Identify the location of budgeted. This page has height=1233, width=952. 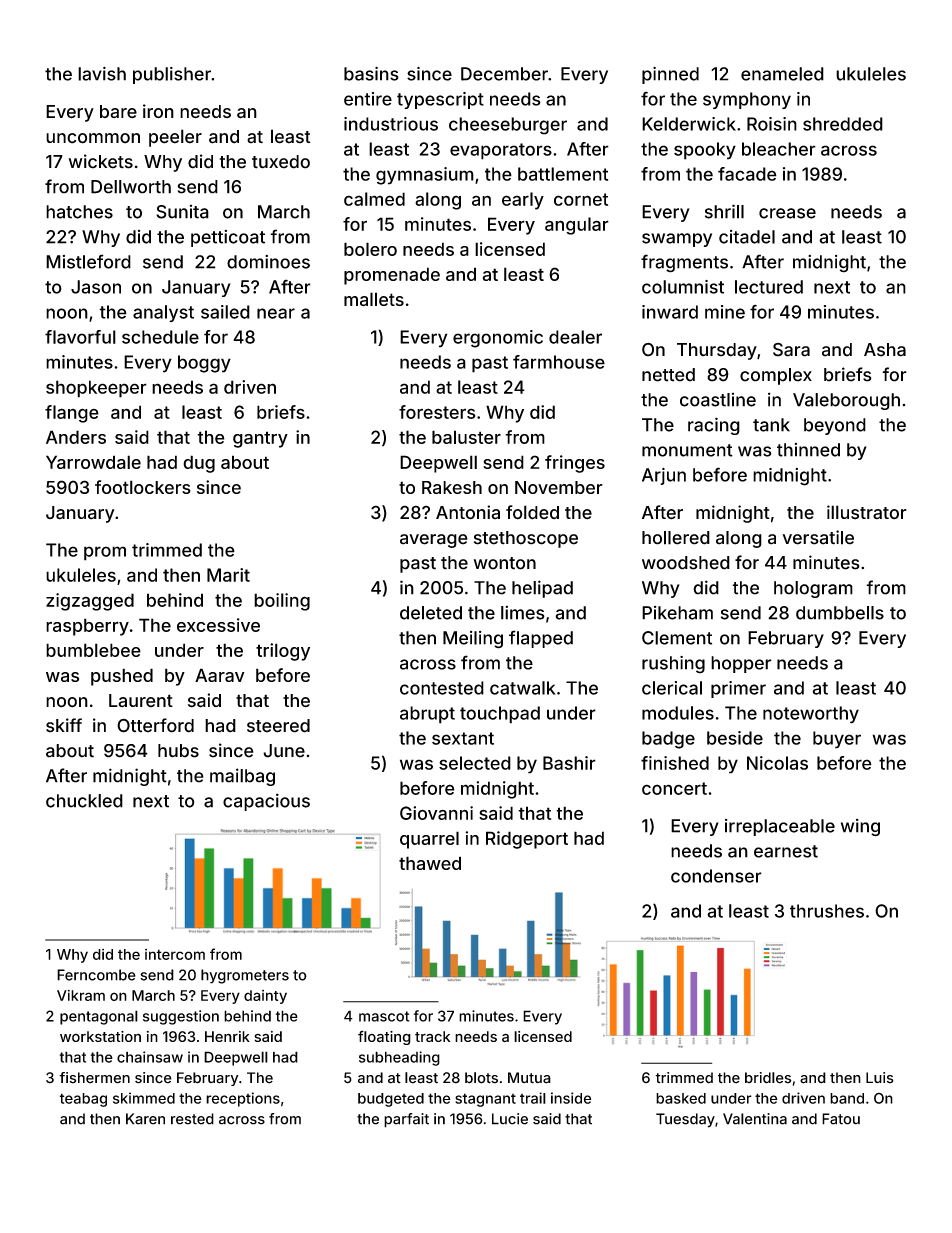
(391, 1100).
